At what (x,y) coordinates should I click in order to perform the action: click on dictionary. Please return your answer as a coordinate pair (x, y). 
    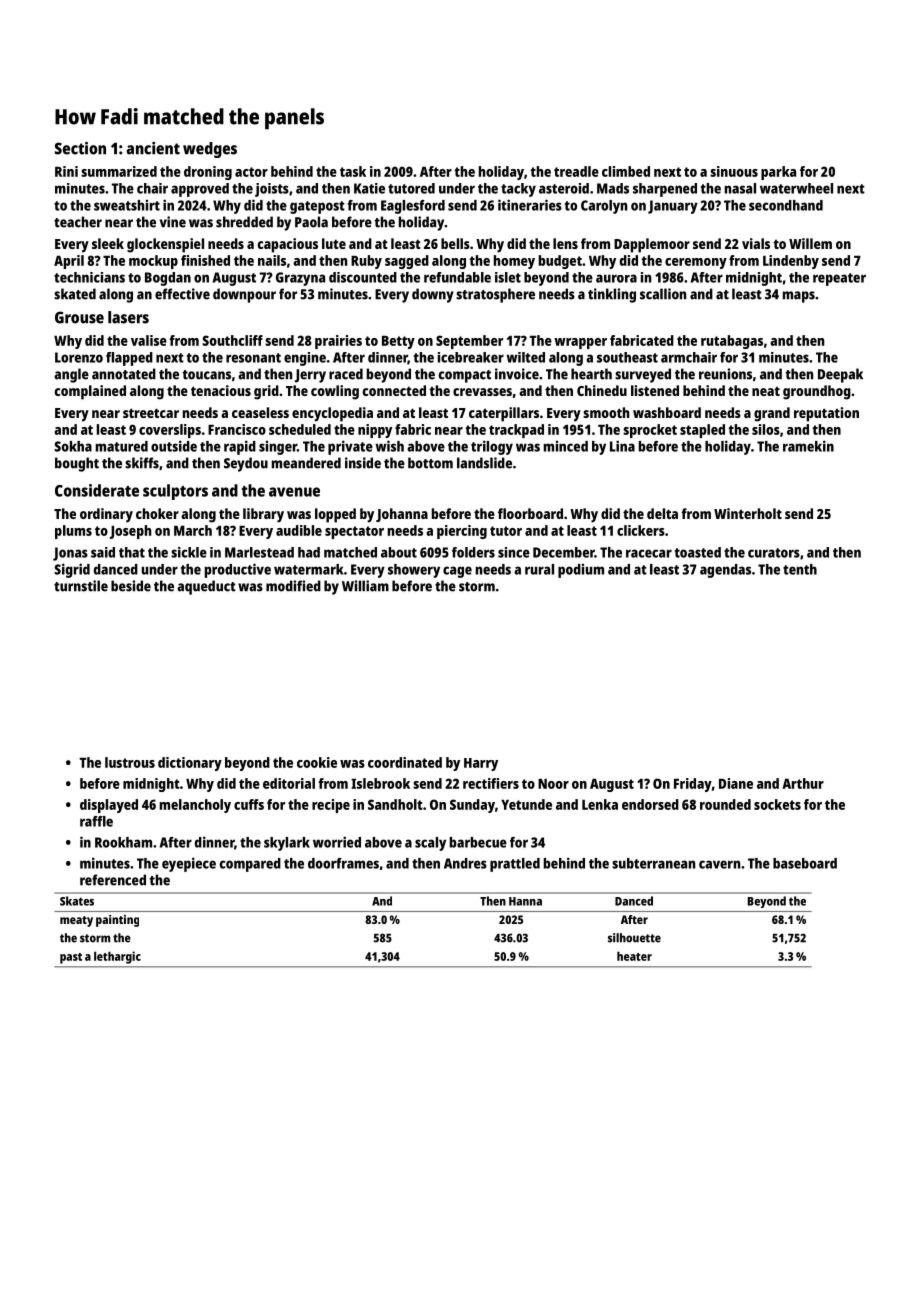
    Looking at the image, I should click on (190, 764).
